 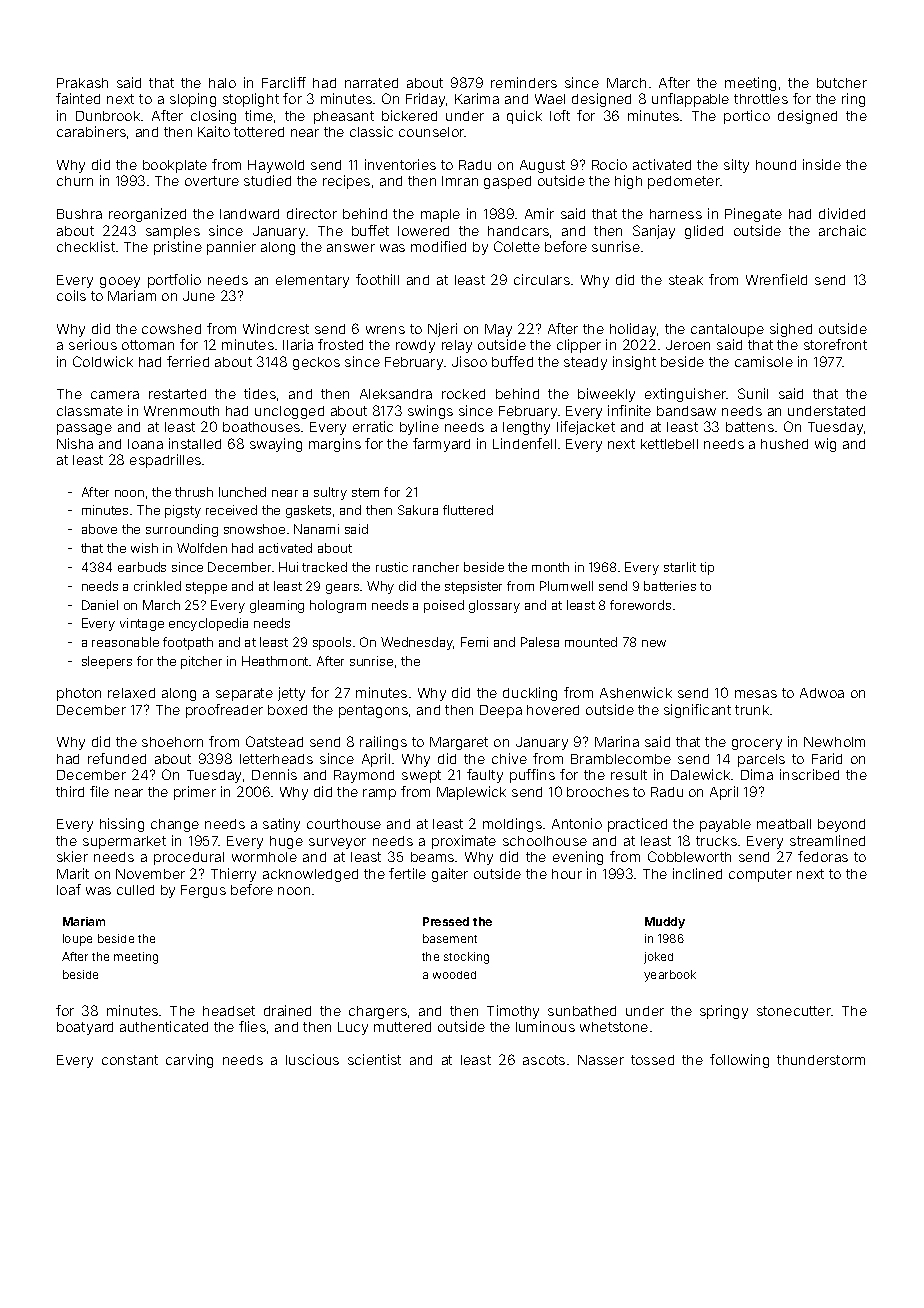 I want to click on unflappable, so click(x=690, y=100).
